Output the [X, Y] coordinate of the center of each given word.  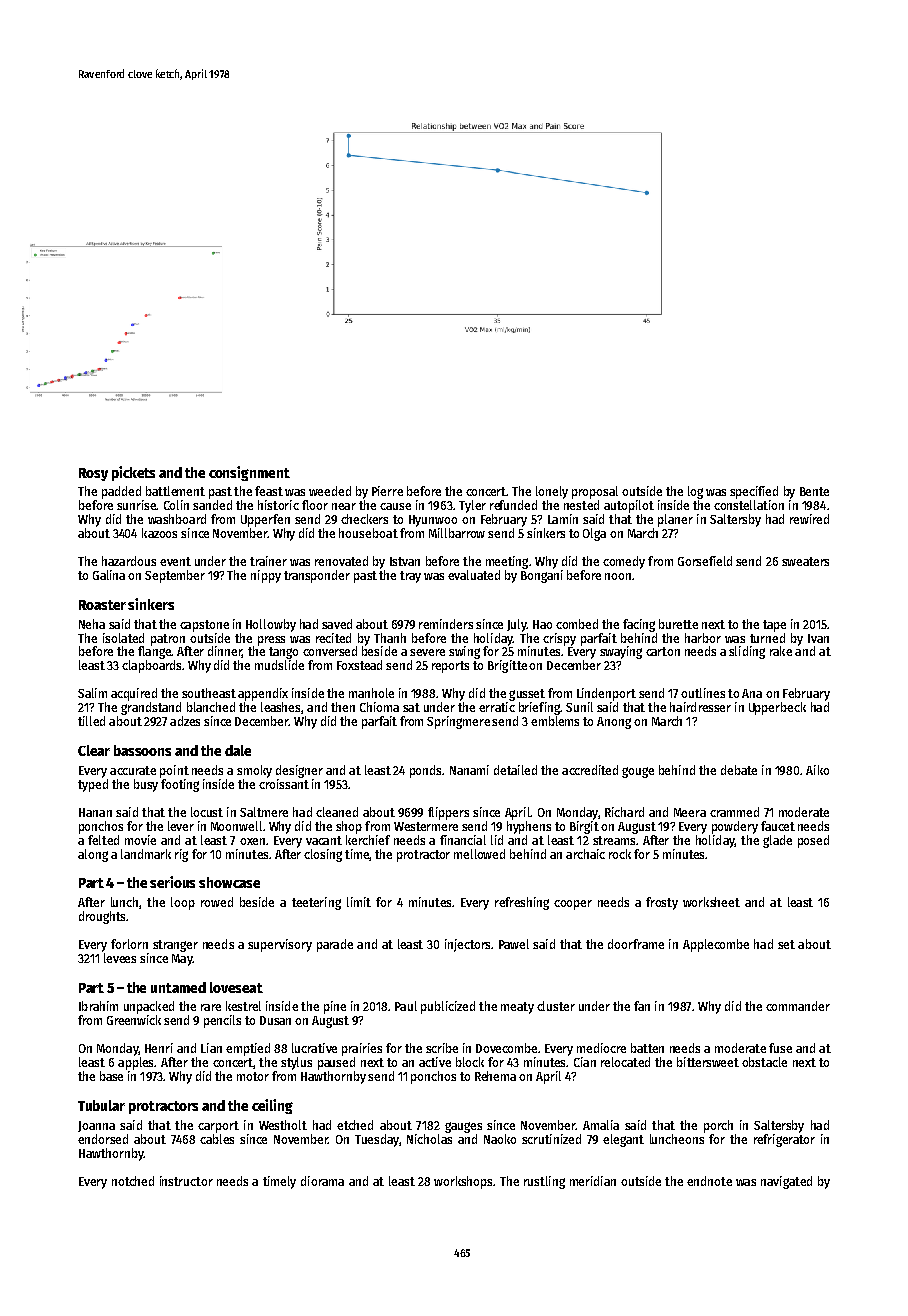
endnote [709, 1181]
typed [93, 785]
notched [133, 1181]
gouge [638, 772]
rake [781, 651]
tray [410, 577]
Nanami [469, 770]
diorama [322, 1181]
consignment [249, 473]
